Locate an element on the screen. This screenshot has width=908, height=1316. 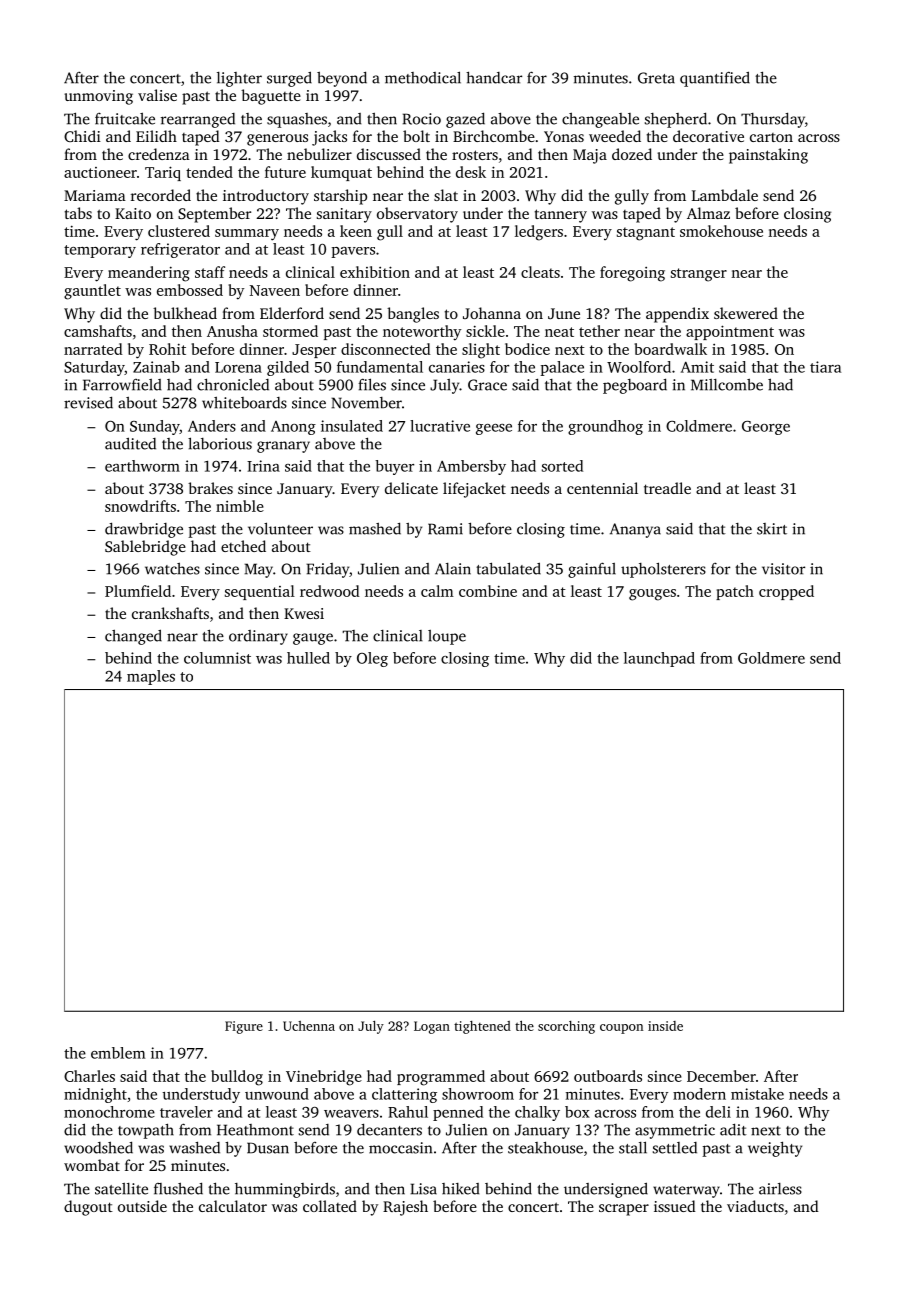
outboards is located at coordinates (608, 1076).
